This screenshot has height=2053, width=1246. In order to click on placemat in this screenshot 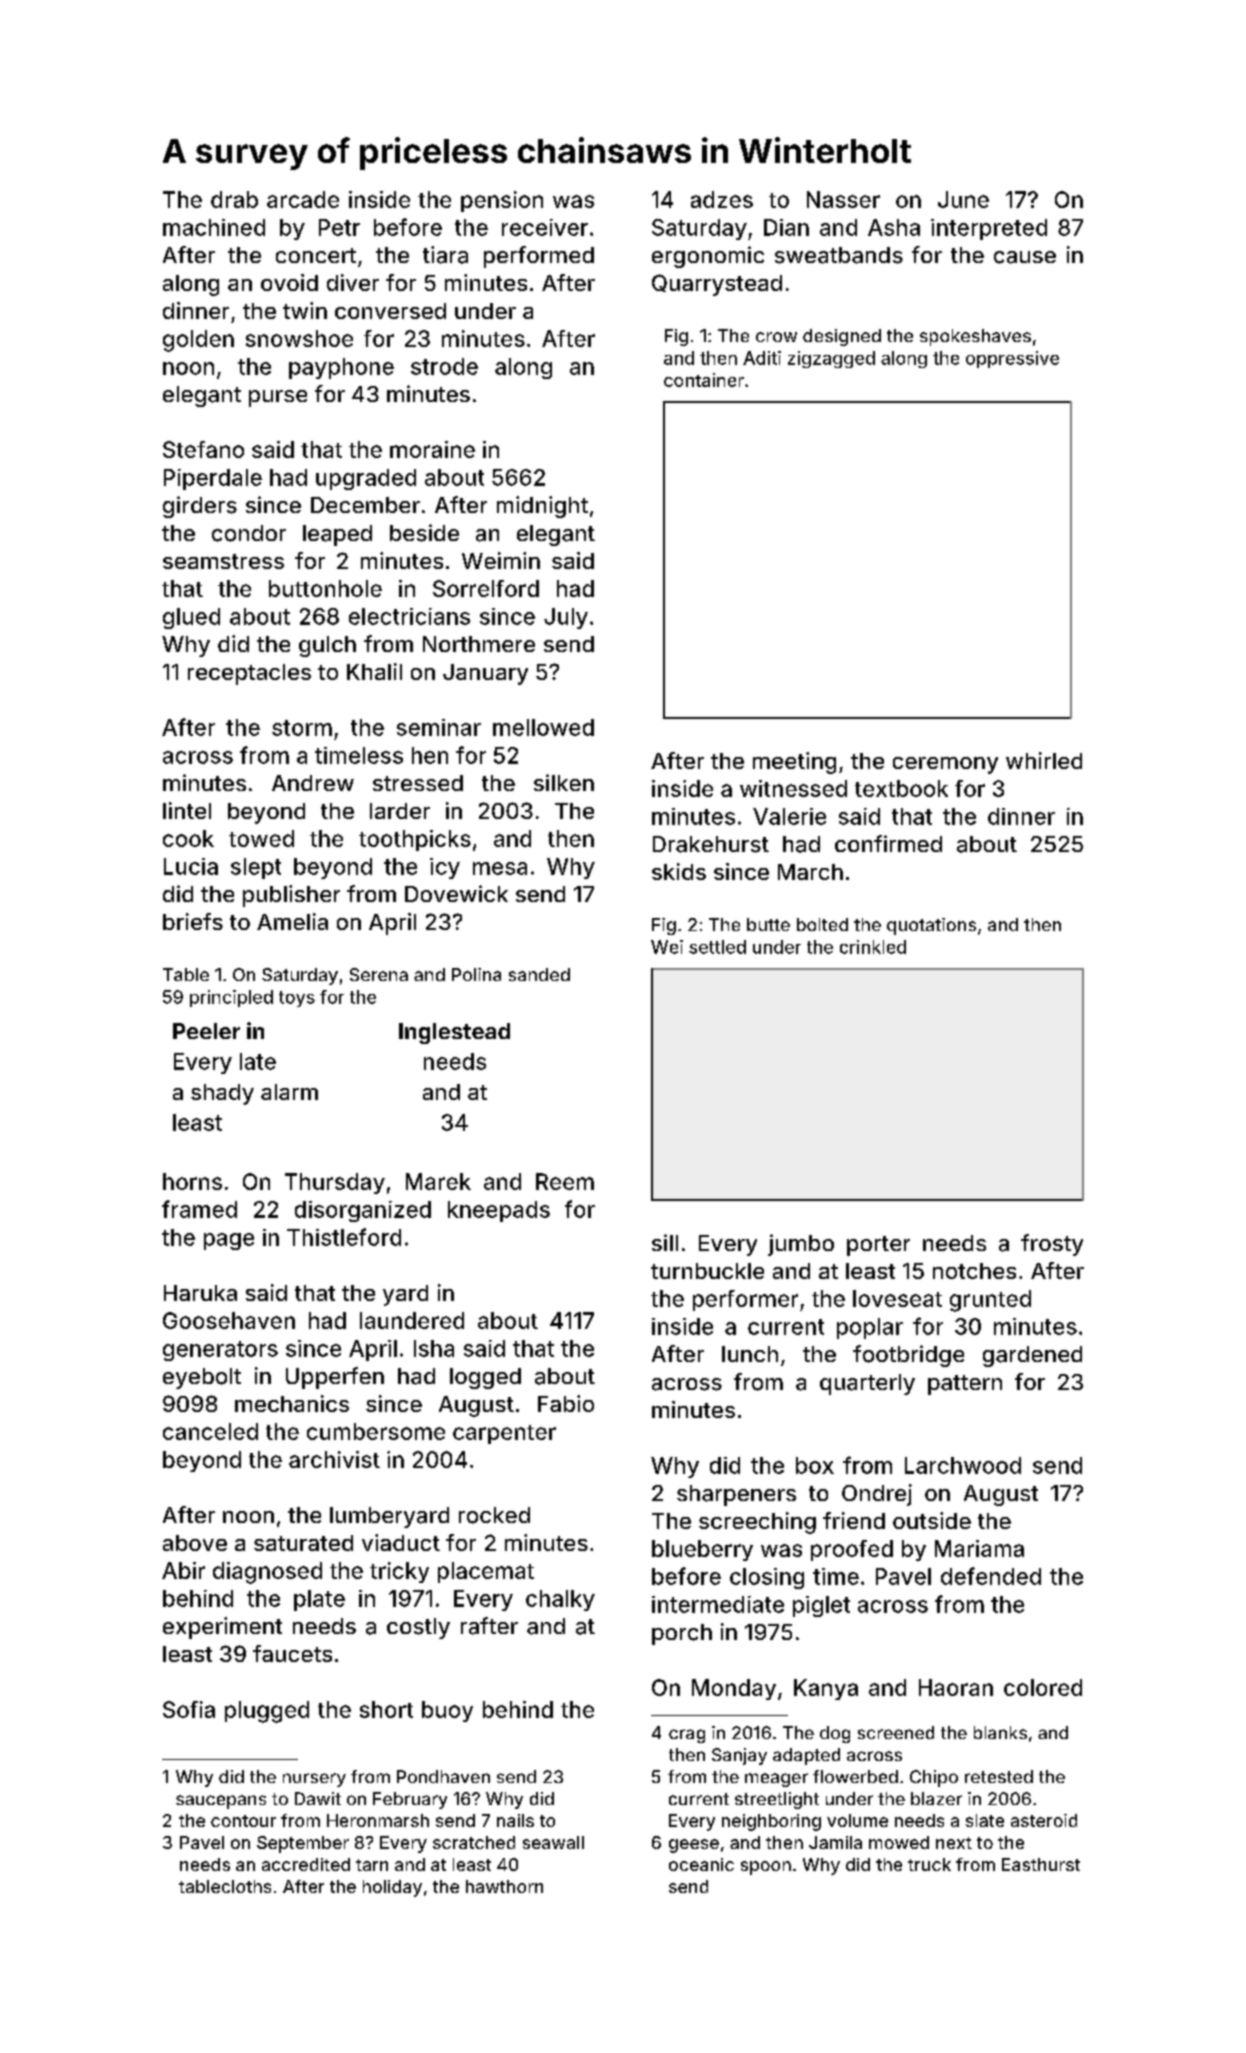, I will do `click(486, 1572)`.
